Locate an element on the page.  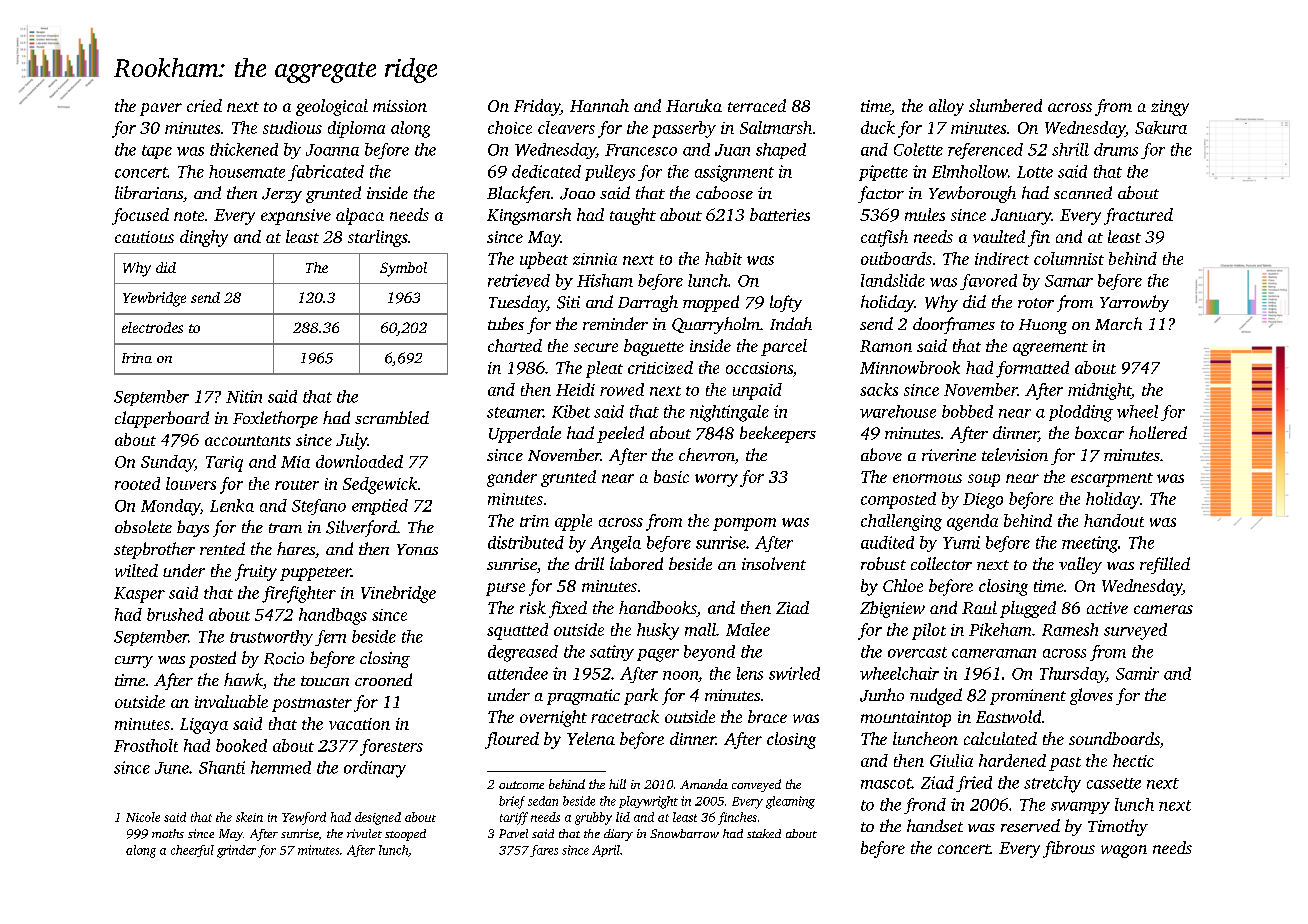
grinder is located at coordinates (236, 851).
